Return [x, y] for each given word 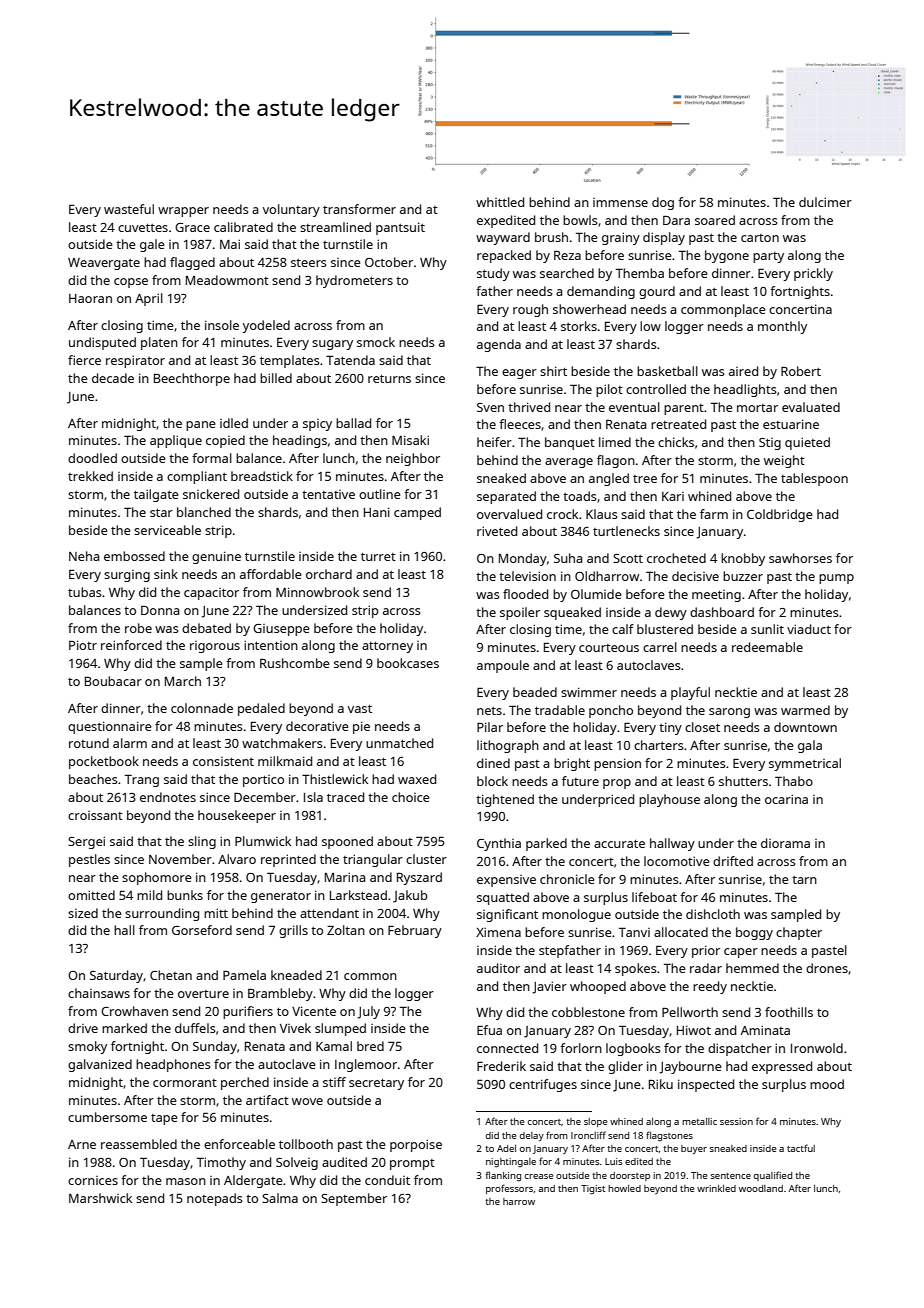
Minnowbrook [317, 592]
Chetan [171, 975]
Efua [489, 1030]
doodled [92, 458]
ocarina [786, 799]
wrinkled [716, 1188]
